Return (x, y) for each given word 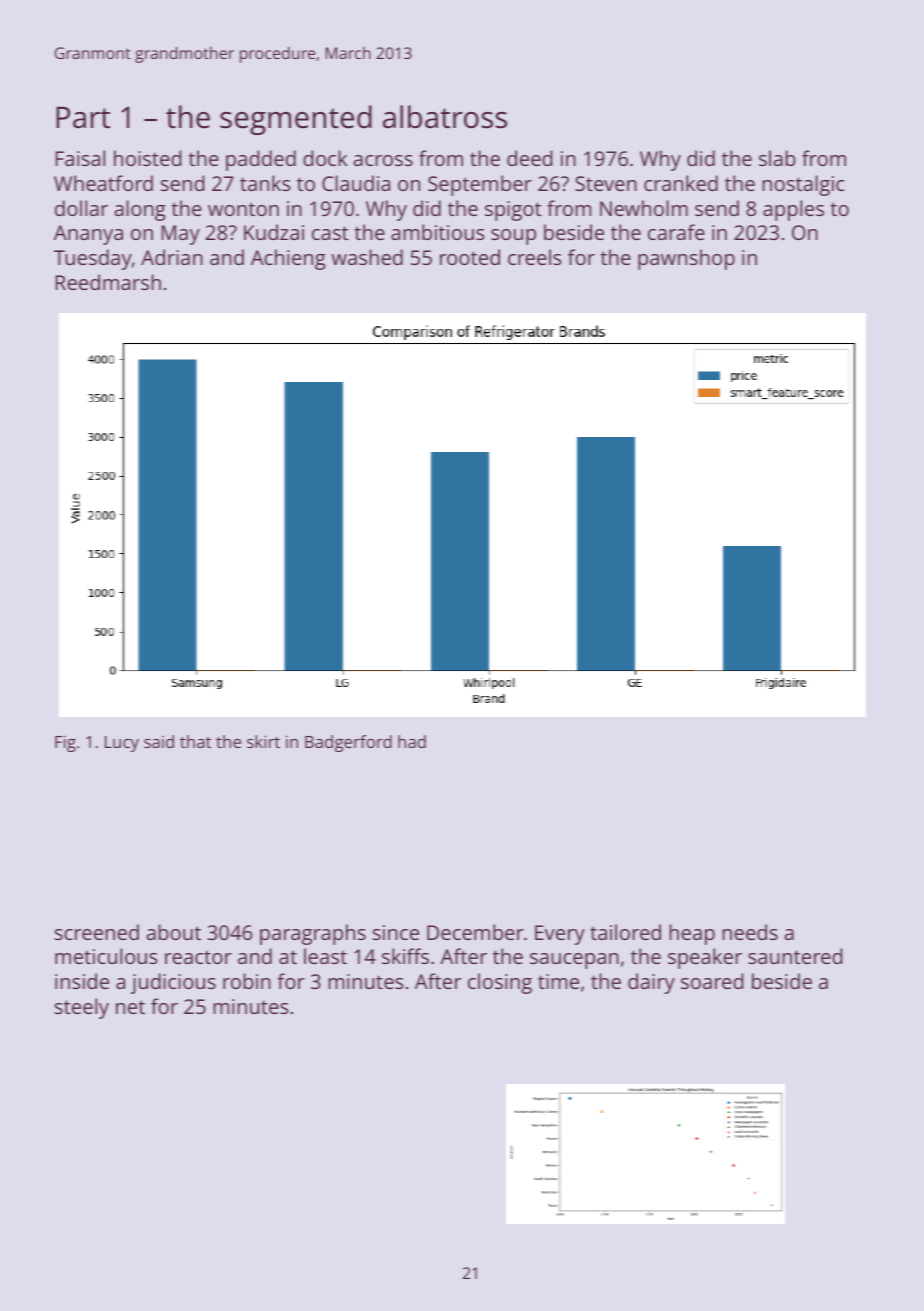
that (195, 741)
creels (534, 257)
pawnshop (686, 259)
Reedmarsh (108, 282)
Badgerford (348, 743)
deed (529, 158)
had (412, 741)
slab (777, 158)
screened (97, 932)
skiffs (405, 956)
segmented (296, 120)
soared (712, 981)
